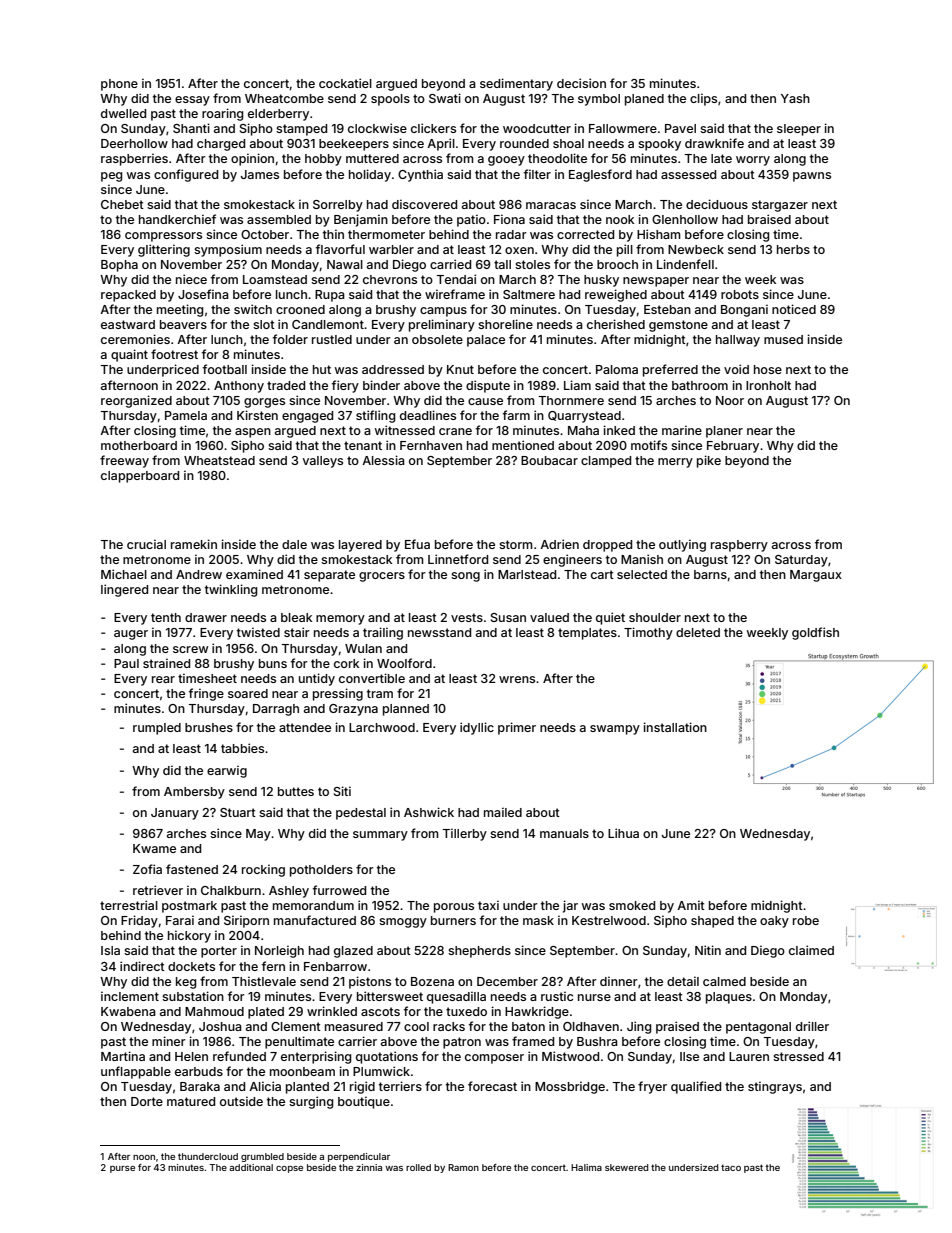 This screenshot has height=1233, width=952. Describe the element at coordinates (387, 1057) in the screenshot. I see `quotations` at that location.
